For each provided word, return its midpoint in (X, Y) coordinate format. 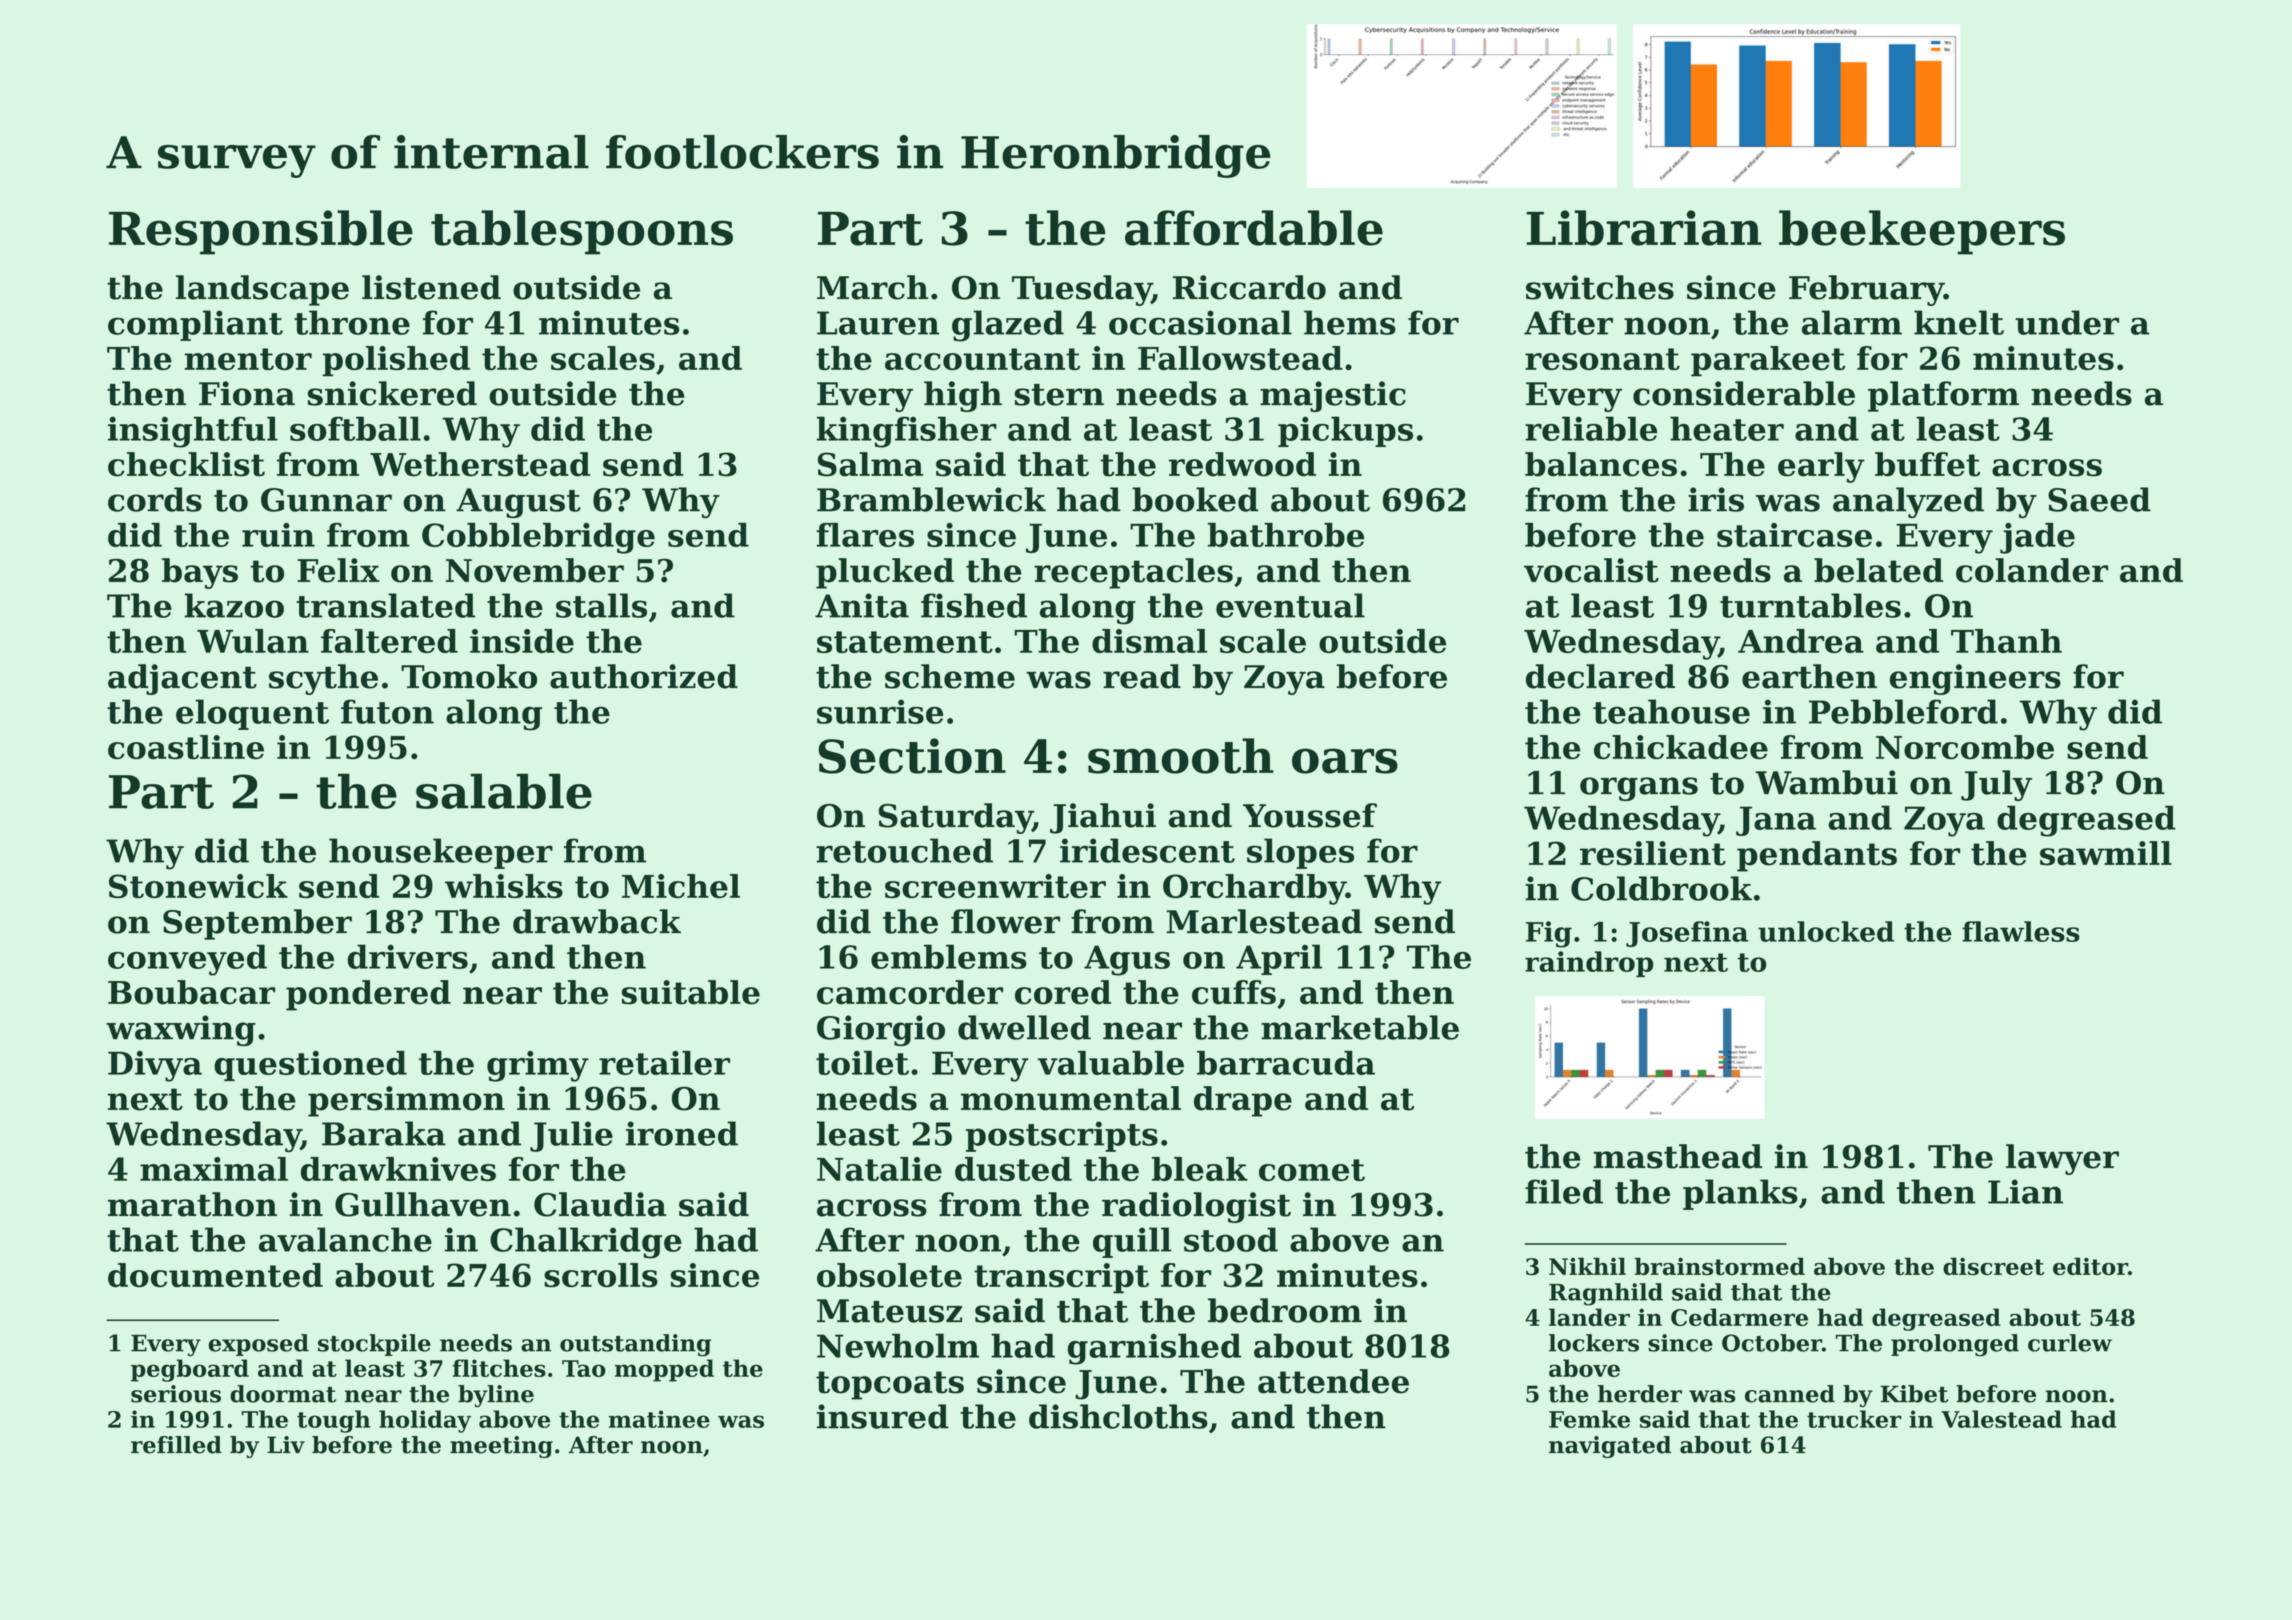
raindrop (1589, 964)
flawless (2021, 931)
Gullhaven (423, 1204)
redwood (1242, 464)
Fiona (247, 393)
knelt (1959, 322)
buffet (1927, 464)
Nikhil (1587, 1266)
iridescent (1147, 850)
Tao (584, 1368)
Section (912, 756)
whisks (504, 886)
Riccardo (1249, 287)
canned (1790, 1394)
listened (431, 287)
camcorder (910, 992)
